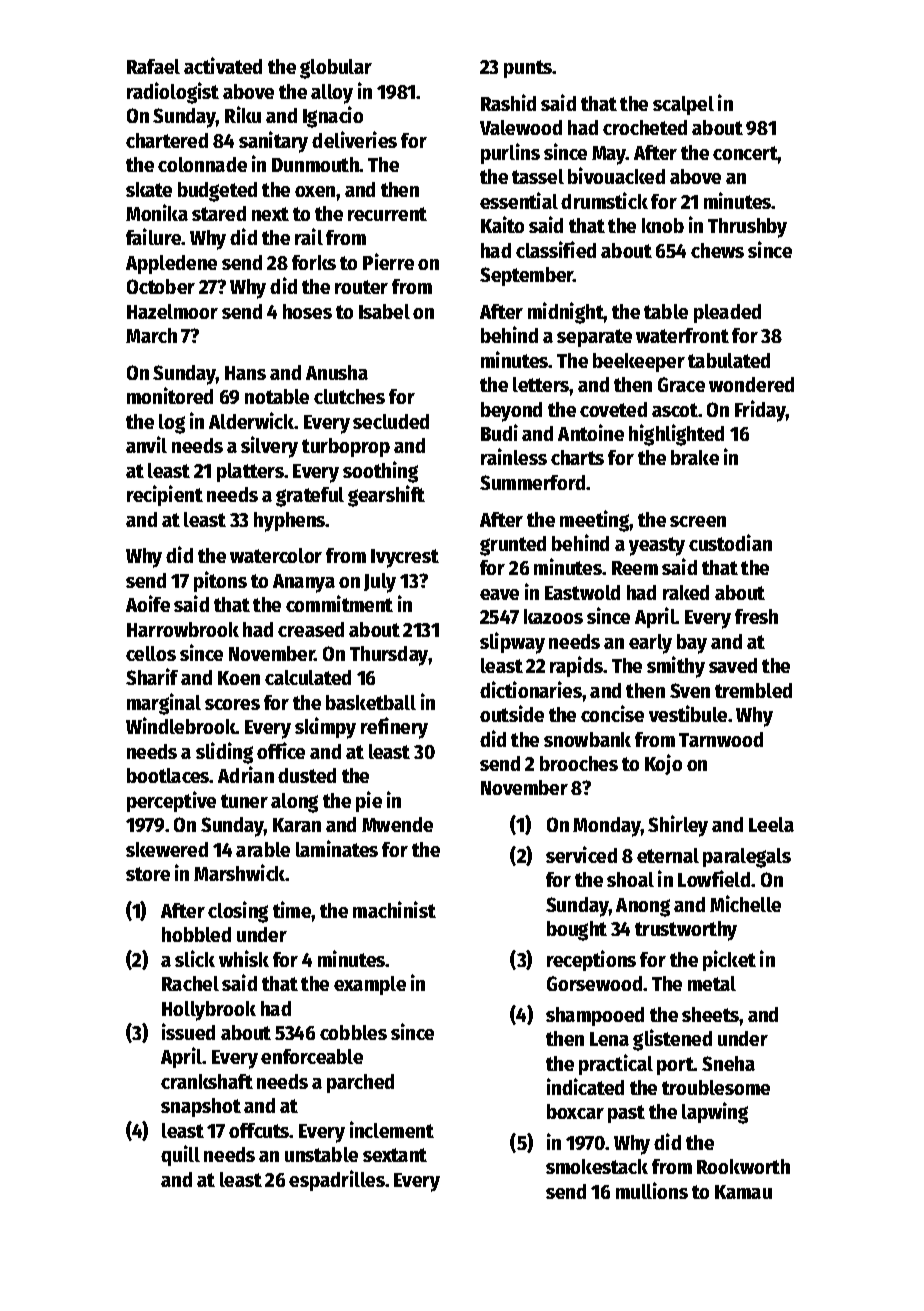  Describe the element at coordinates (151, 335) in the page. I see `March` at that location.
